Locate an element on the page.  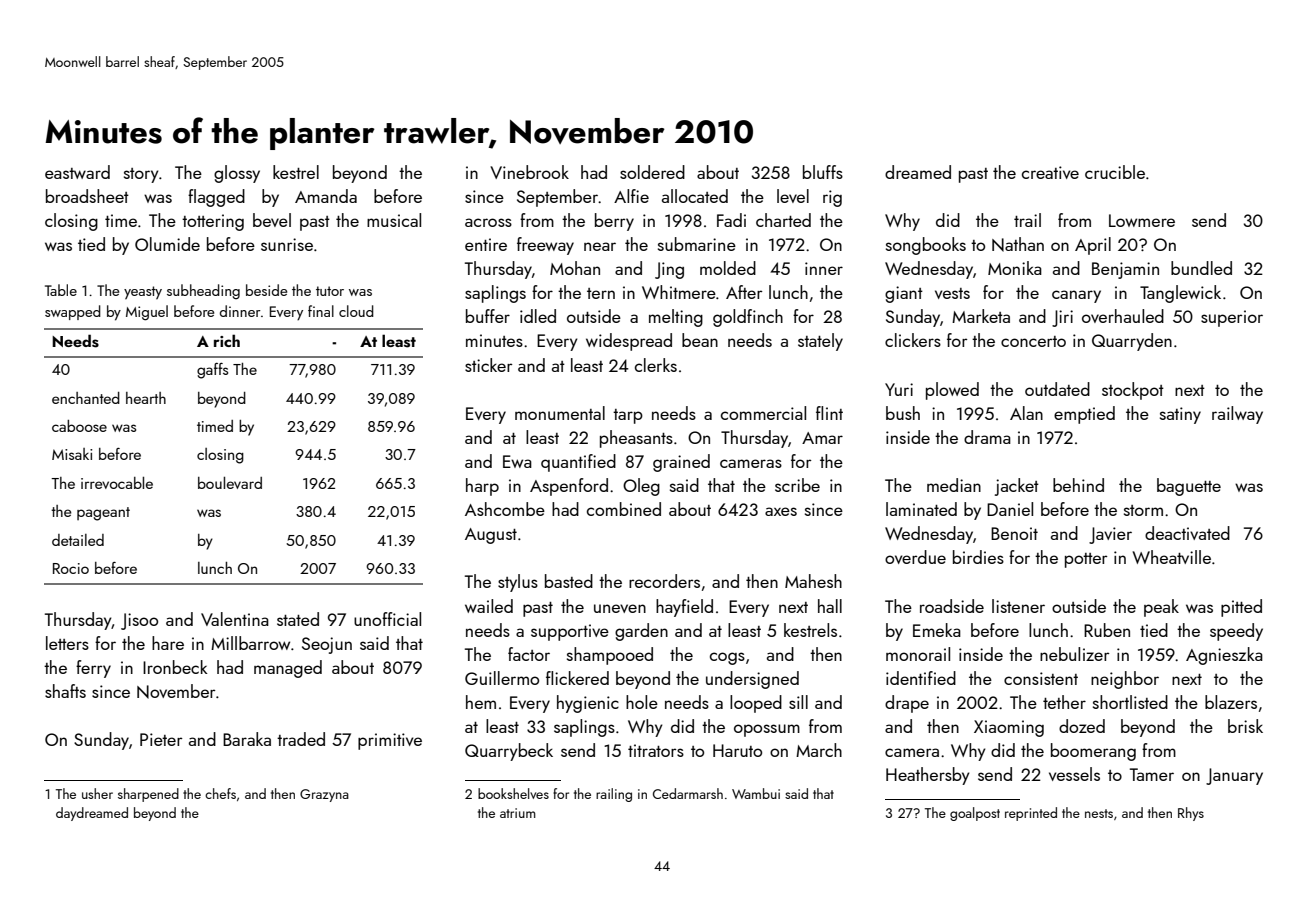
nebulizer is located at coordinates (1074, 654).
